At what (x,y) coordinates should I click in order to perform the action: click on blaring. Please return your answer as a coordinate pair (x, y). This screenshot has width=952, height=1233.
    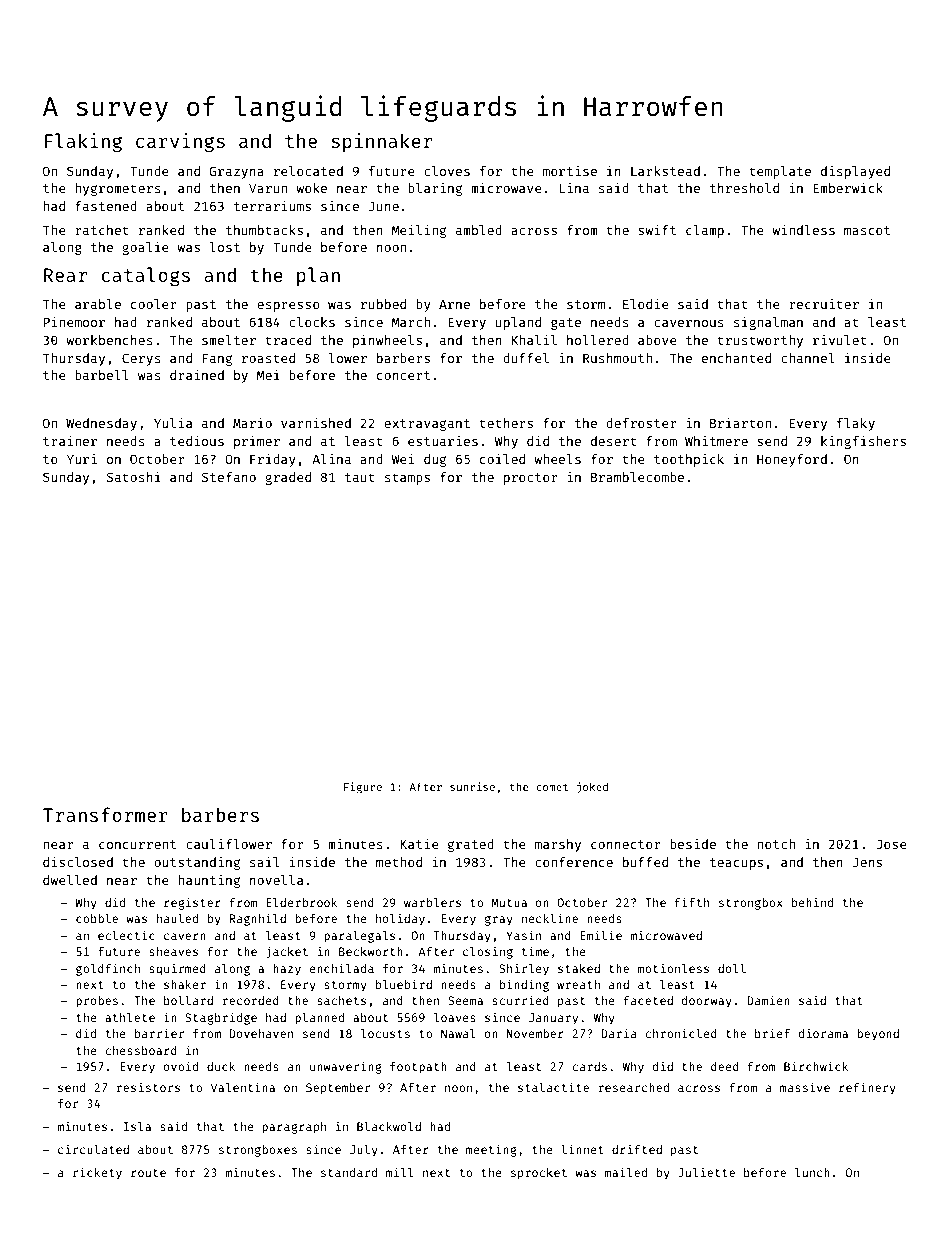
    Looking at the image, I should click on (435, 189).
